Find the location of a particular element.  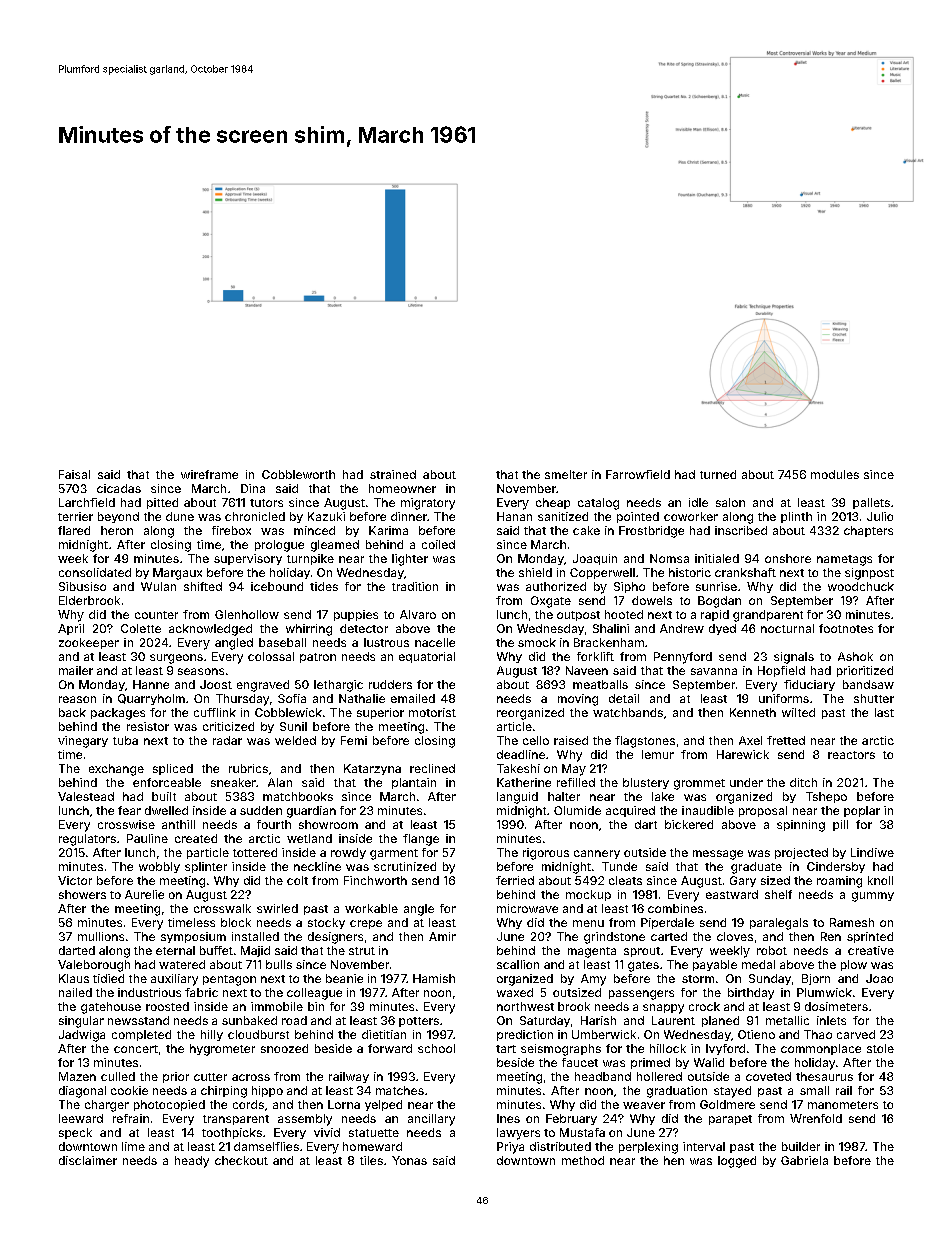

turned is located at coordinates (718, 474).
